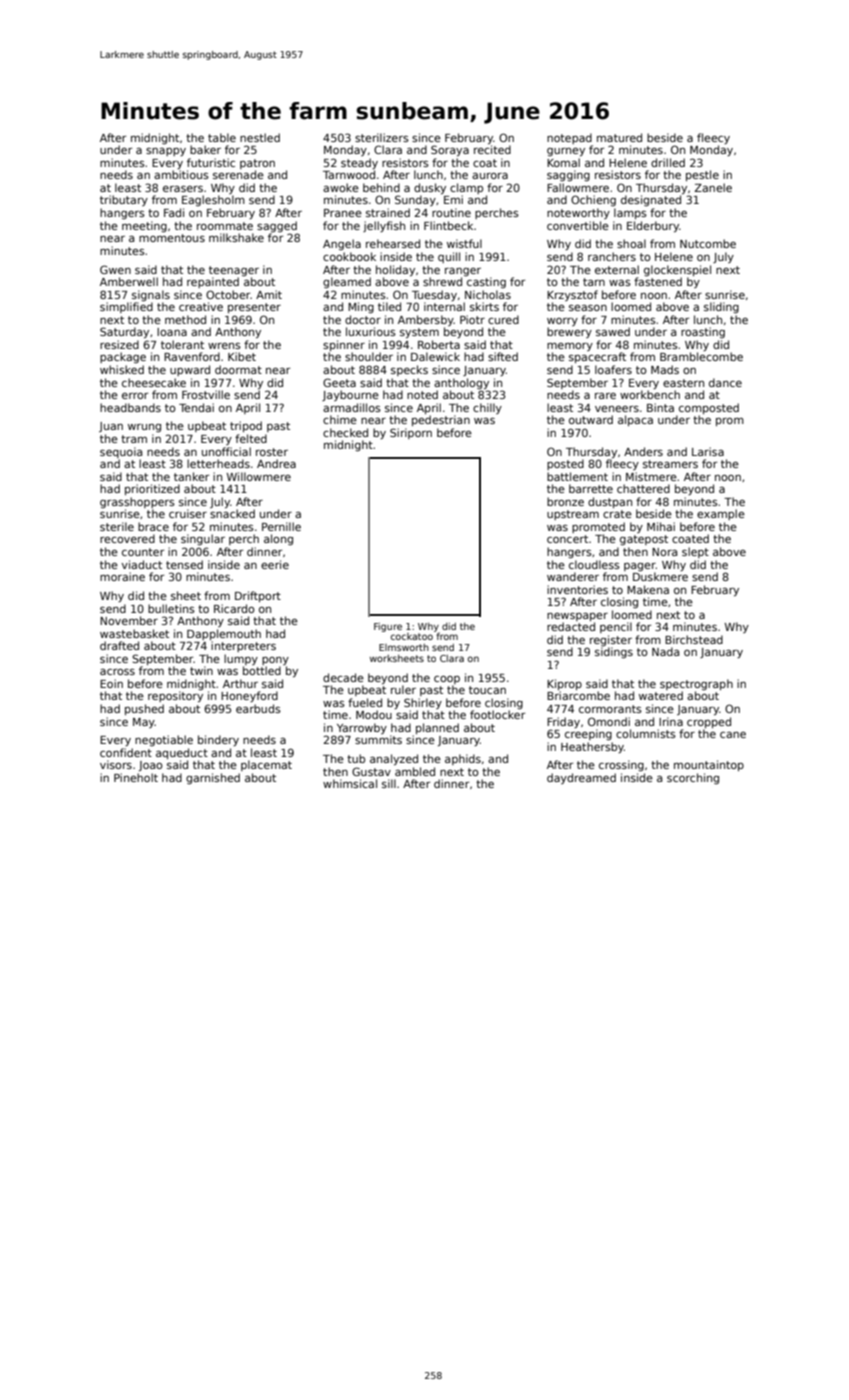 The width and height of the screenshot is (849, 1400). Describe the element at coordinates (492, 149) in the screenshot. I see `recited` at that location.
